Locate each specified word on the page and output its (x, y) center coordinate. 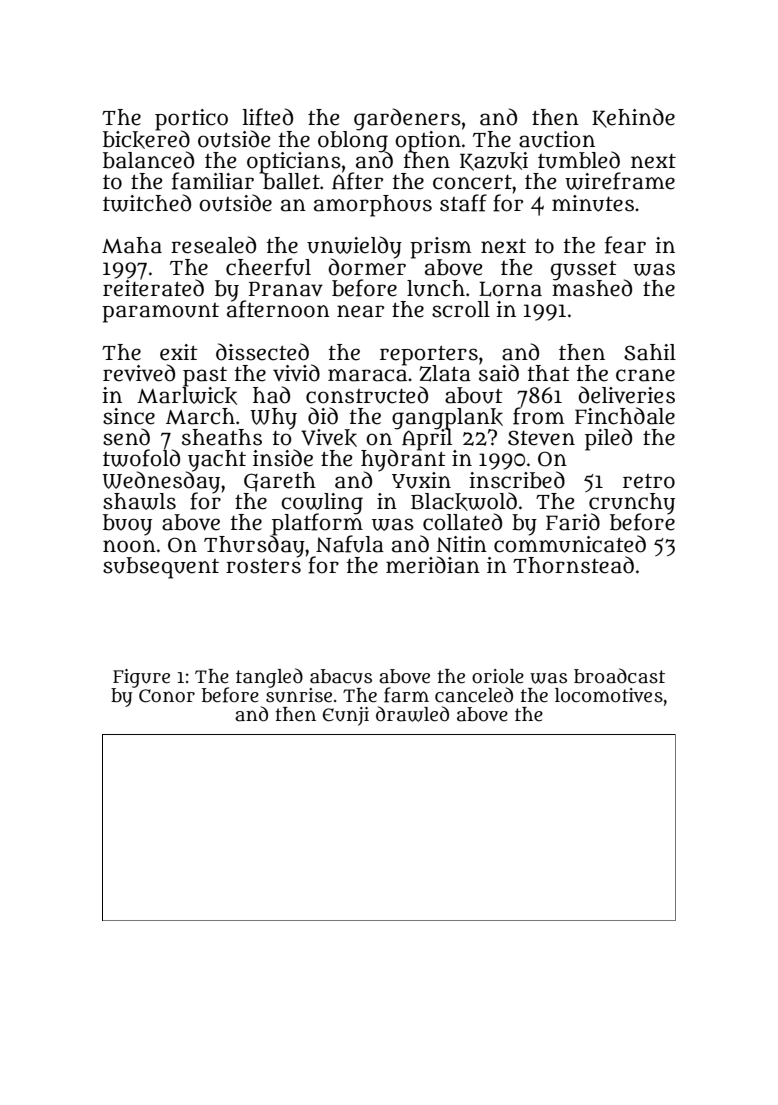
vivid (296, 373)
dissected (262, 352)
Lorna (510, 289)
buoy (127, 525)
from (538, 416)
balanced (148, 160)
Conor (167, 696)
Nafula (350, 544)
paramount (160, 313)
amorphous (373, 206)
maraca (367, 375)
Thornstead (573, 565)
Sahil (650, 352)
